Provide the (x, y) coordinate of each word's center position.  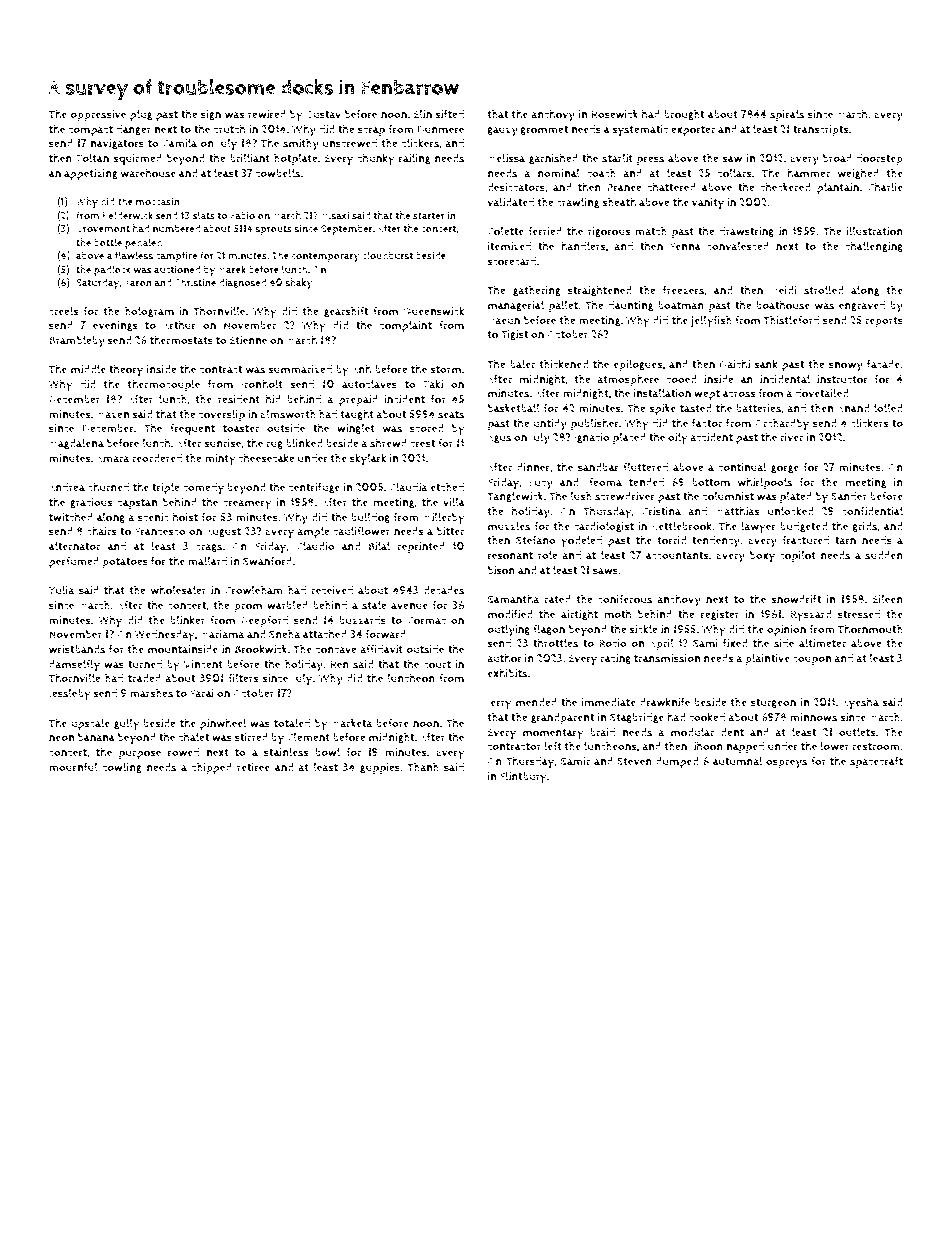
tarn (845, 541)
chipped (211, 768)
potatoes (125, 563)
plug (141, 115)
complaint (405, 326)
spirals (787, 115)
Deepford (264, 621)
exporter (693, 131)
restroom (876, 747)
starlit (617, 158)
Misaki (335, 215)
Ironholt (262, 384)
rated (557, 599)
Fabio (243, 216)
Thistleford (791, 320)
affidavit (381, 649)
